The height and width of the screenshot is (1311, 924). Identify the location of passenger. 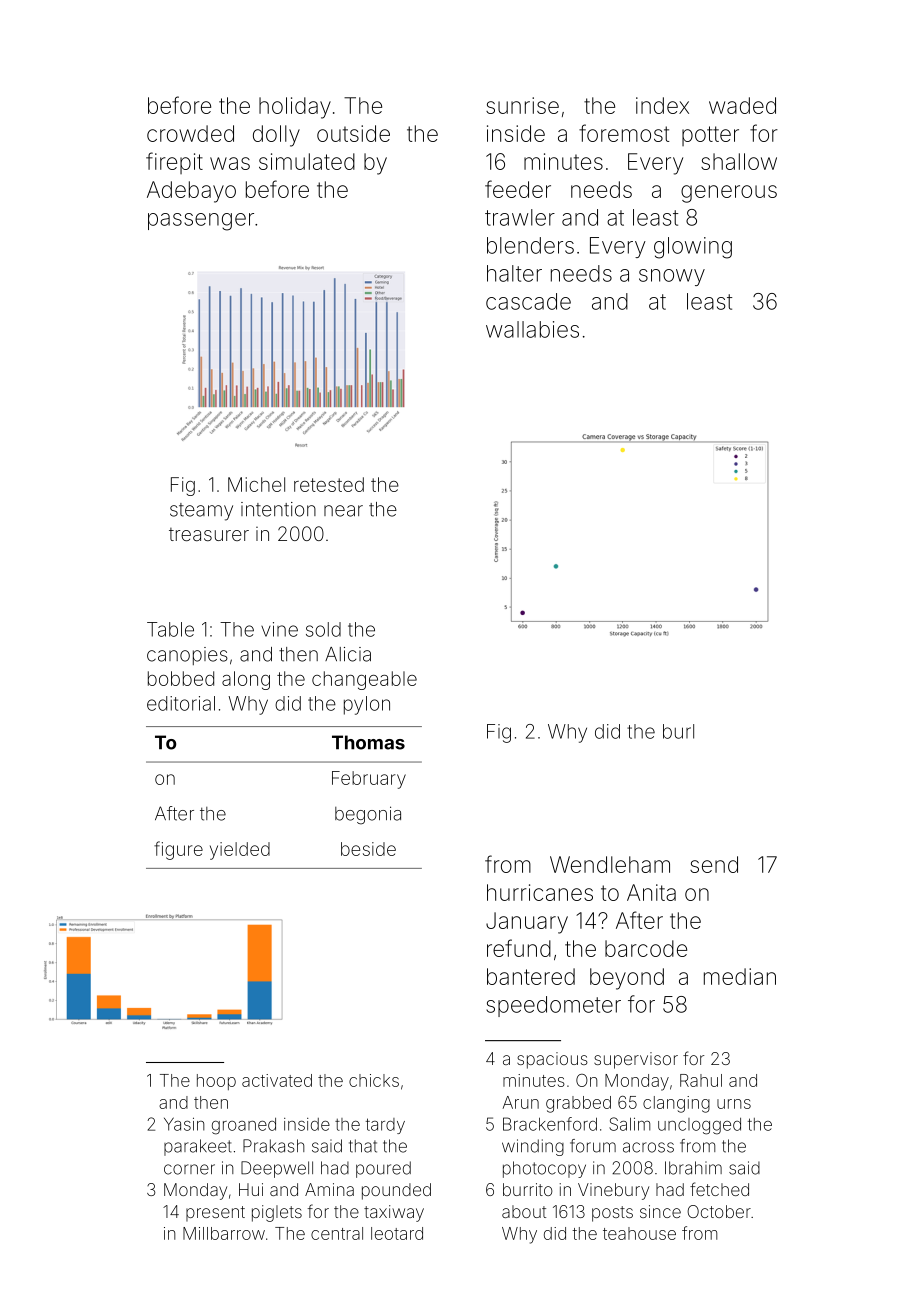
(201, 222).
